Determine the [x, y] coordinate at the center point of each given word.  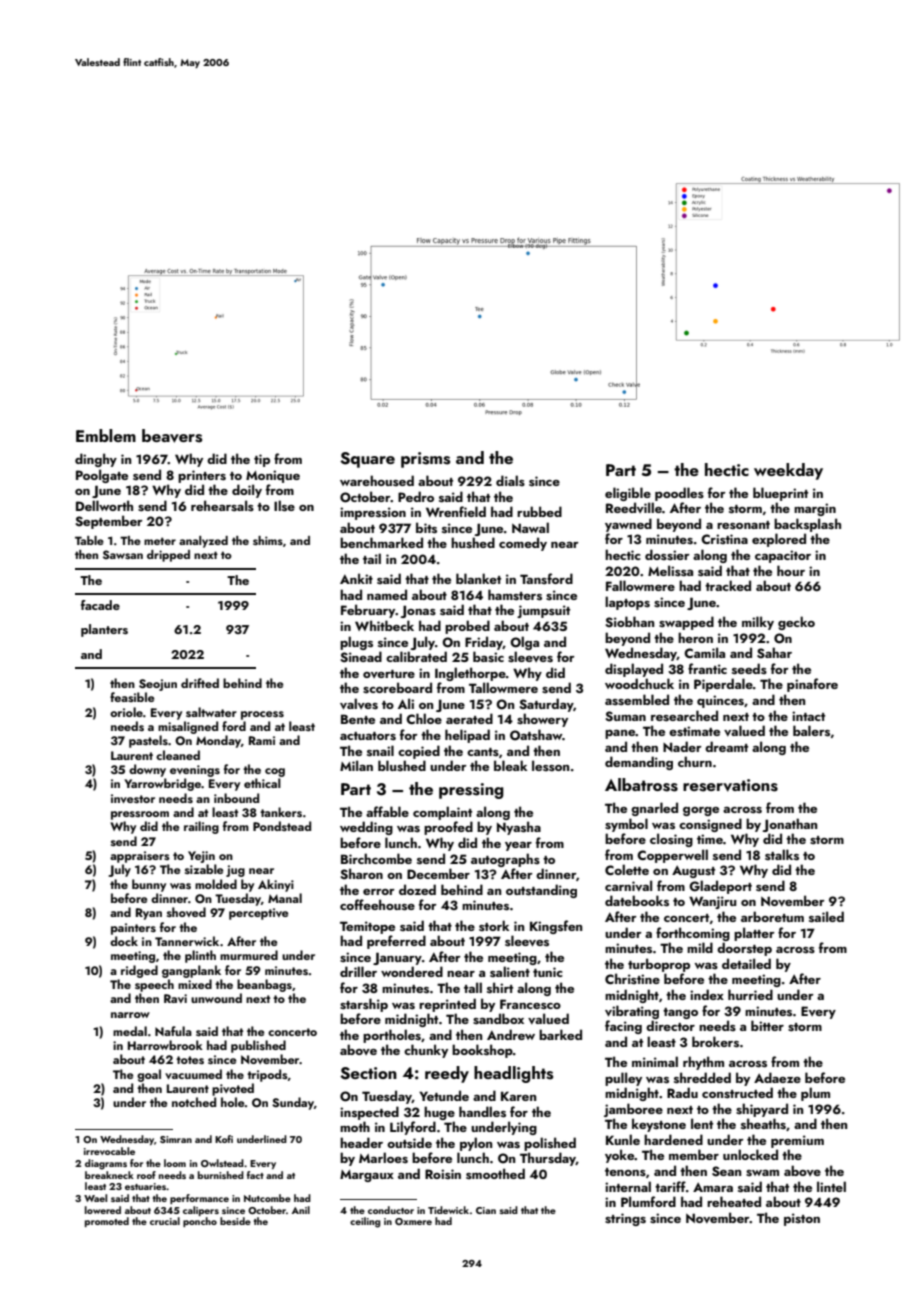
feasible [132, 697]
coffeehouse [377, 905]
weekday [788, 471]
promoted [107, 1222]
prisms [425, 460]
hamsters [515, 595]
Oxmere [413, 1221]
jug [235, 871]
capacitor [783, 556]
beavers [172, 436]
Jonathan [789, 825]
